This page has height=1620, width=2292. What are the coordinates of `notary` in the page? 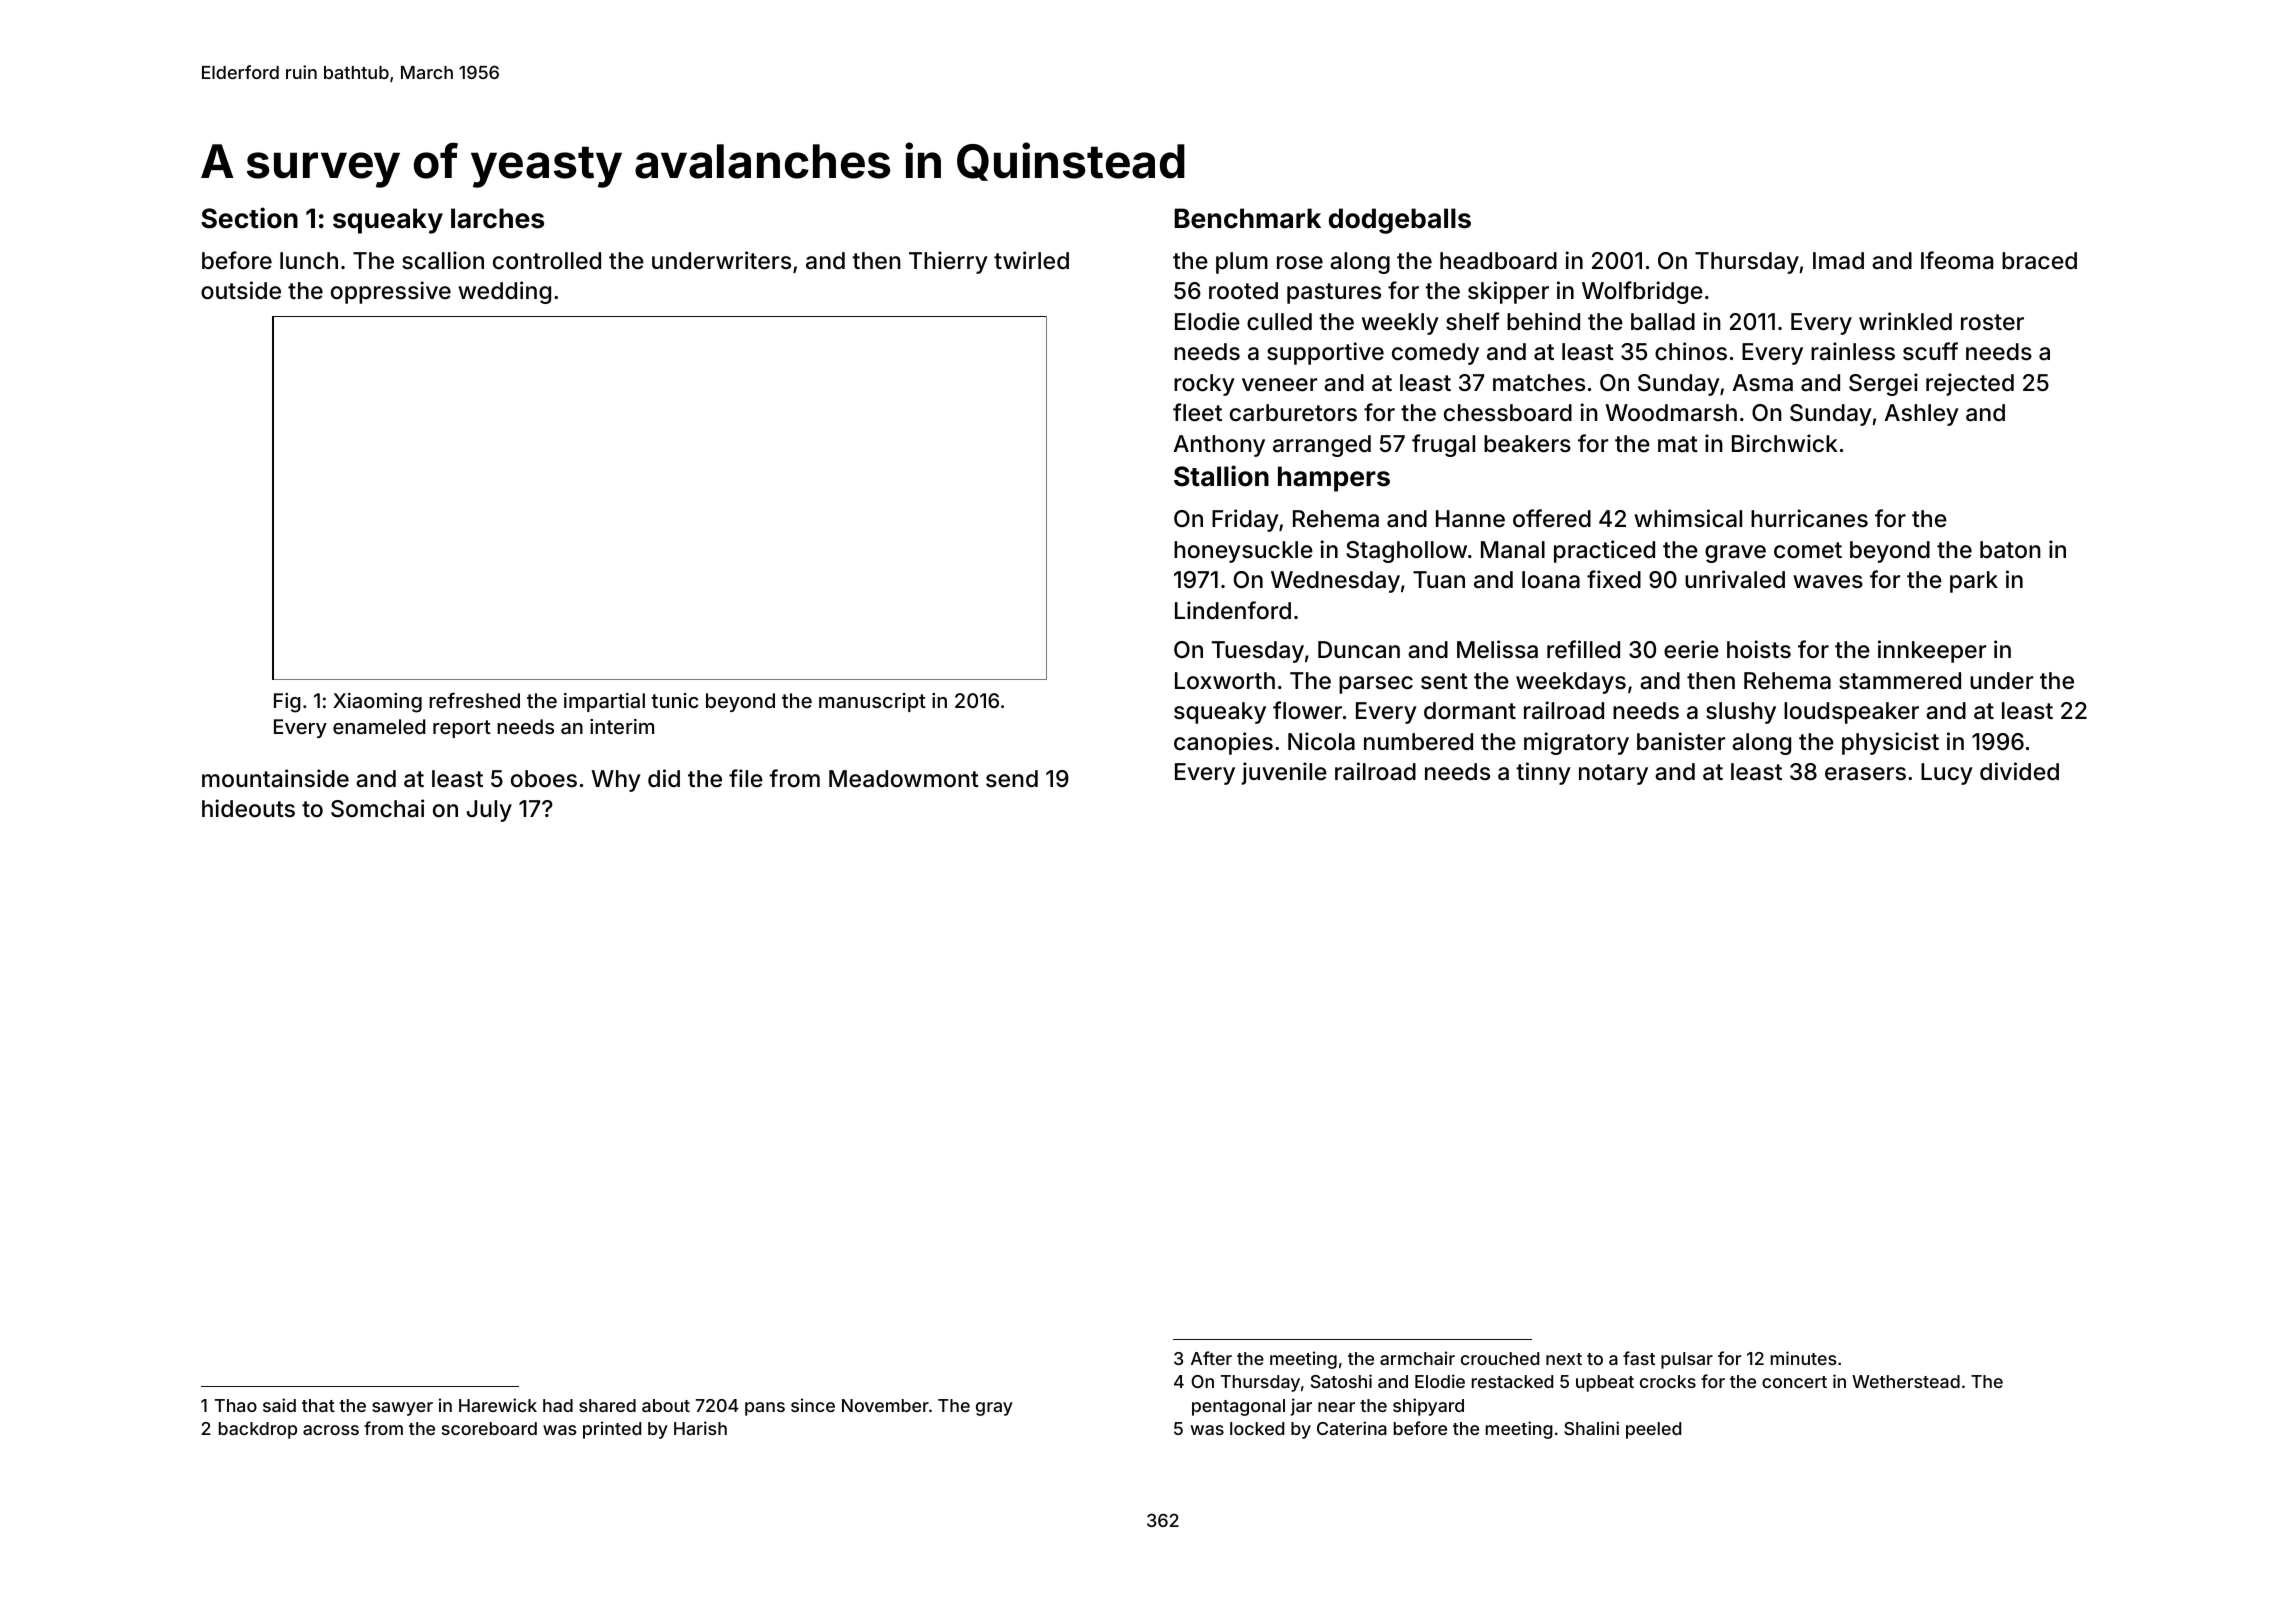 It's located at (1613, 774).
